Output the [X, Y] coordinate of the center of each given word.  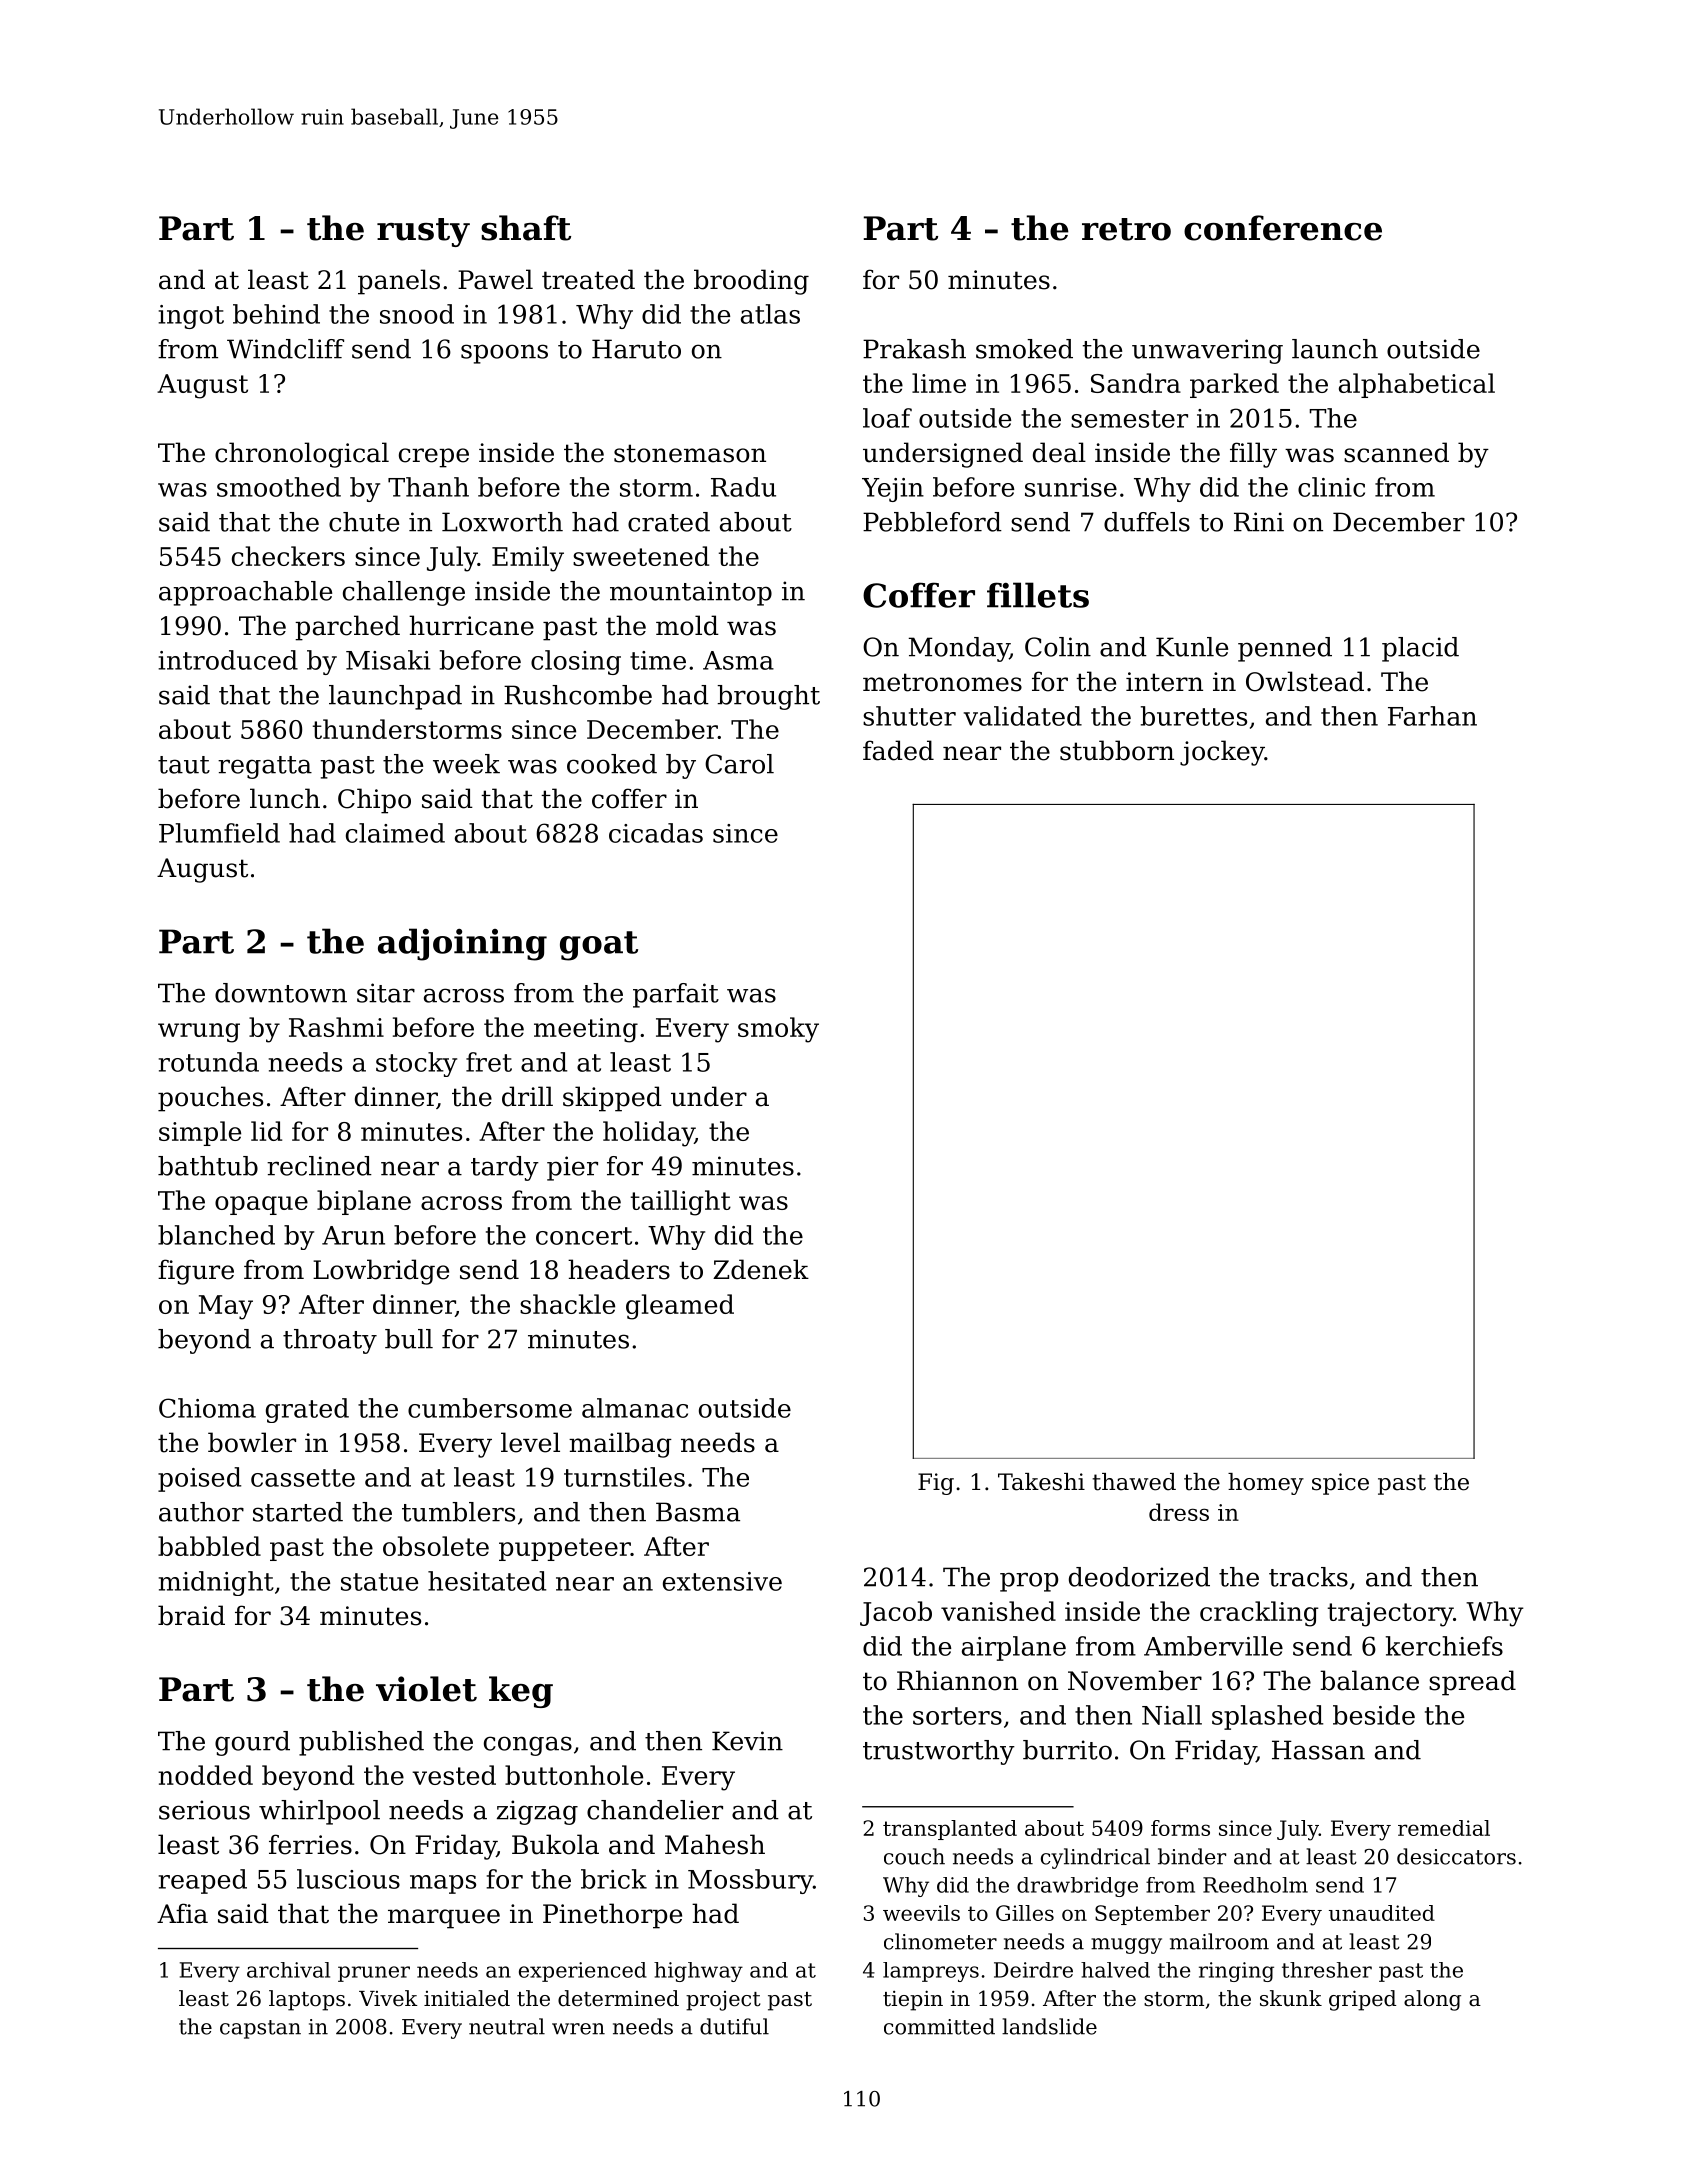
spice [1340, 1484]
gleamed [680, 1307]
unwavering [1207, 351]
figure [196, 1272]
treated [588, 279]
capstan [260, 2029]
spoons [504, 354]
